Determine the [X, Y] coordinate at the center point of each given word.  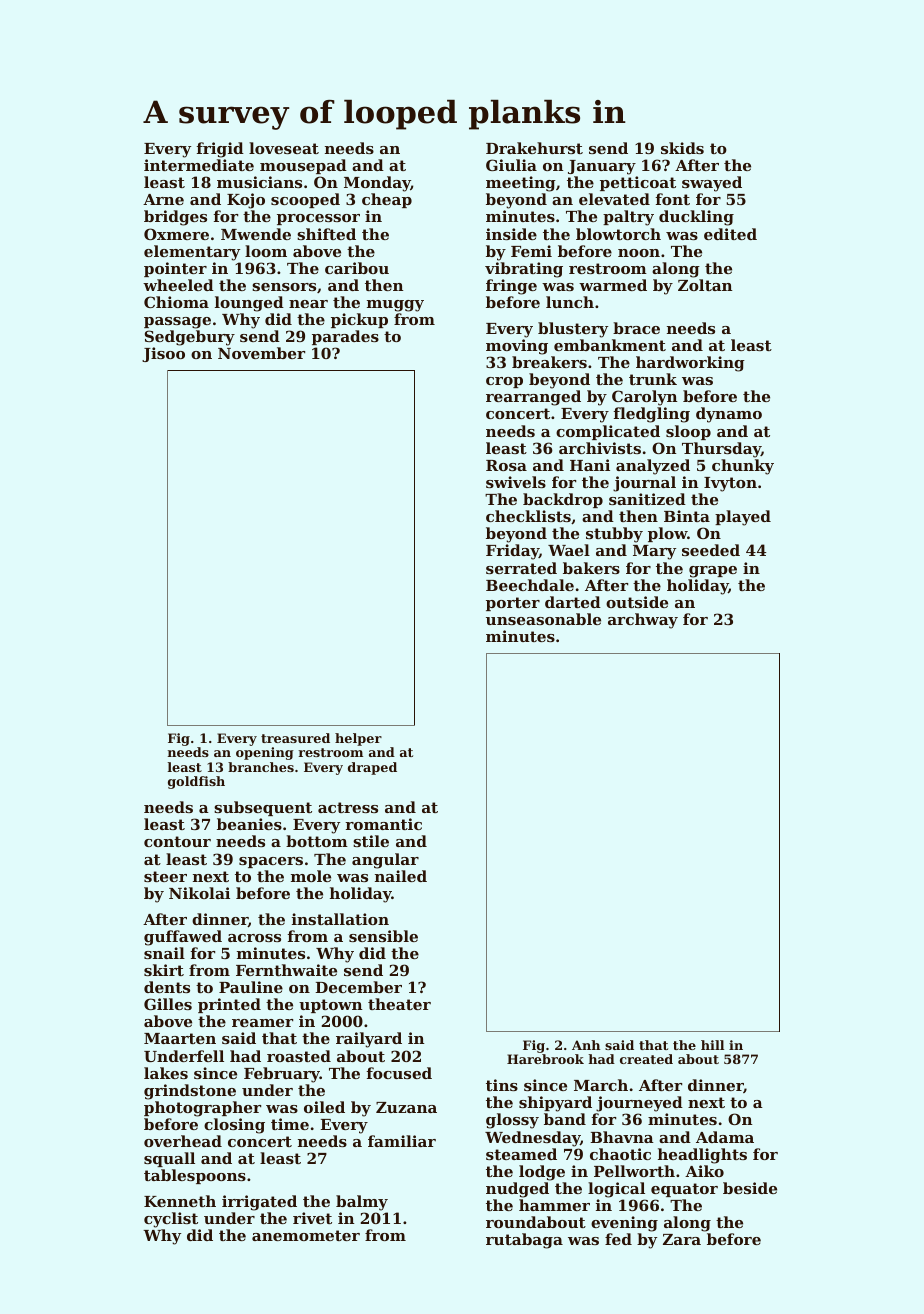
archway [643, 621]
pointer [175, 269]
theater [399, 1004]
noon [639, 253]
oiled [324, 1107]
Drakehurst [534, 148]
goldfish [196, 782]
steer [165, 876]
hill [712, 1045]
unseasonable [543, 619]
